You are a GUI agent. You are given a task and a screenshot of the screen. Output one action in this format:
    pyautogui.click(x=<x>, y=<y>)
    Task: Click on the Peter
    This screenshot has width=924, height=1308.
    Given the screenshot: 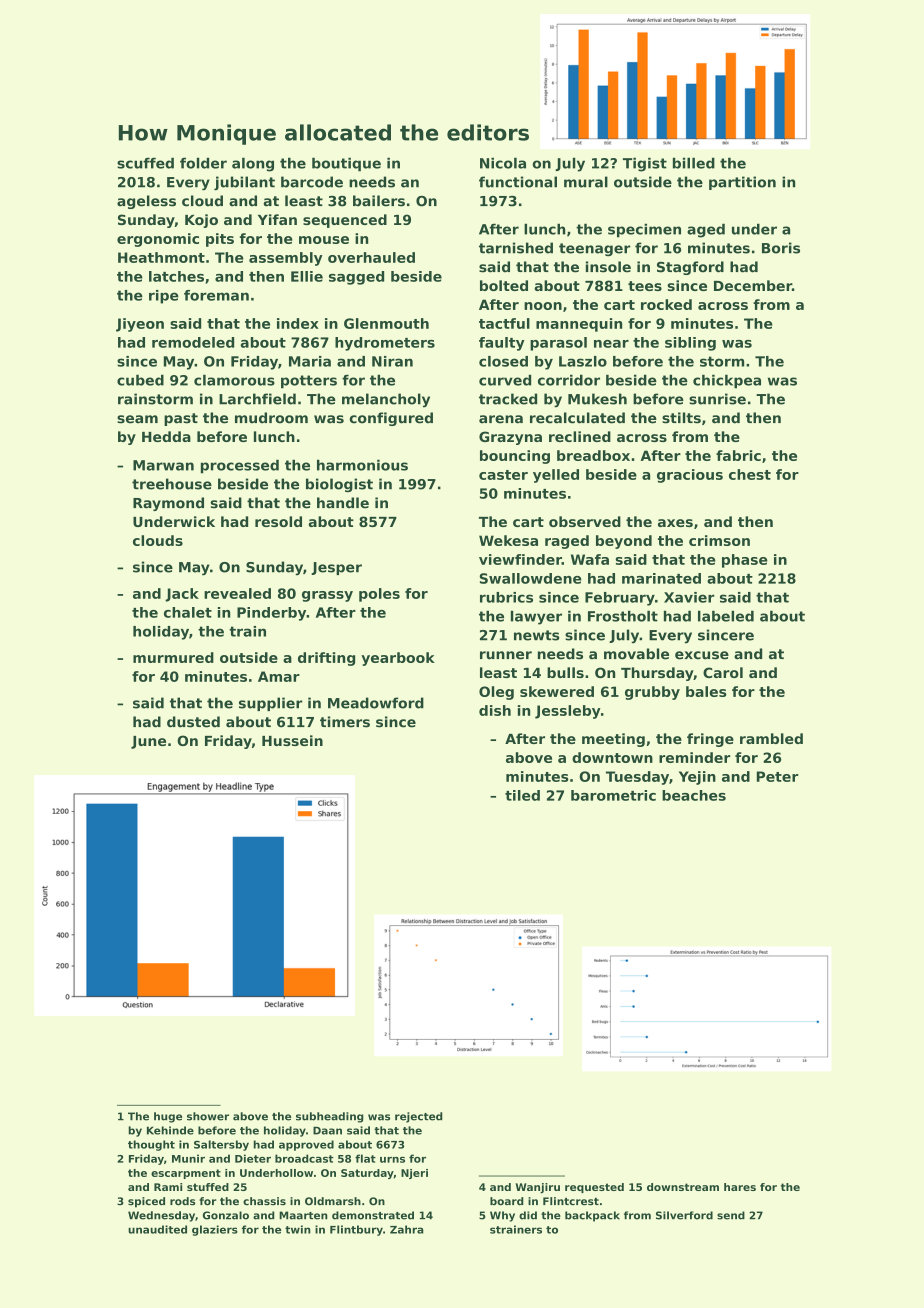 What is the action you would take?
    pyautogui.click(x=777, y=776)
